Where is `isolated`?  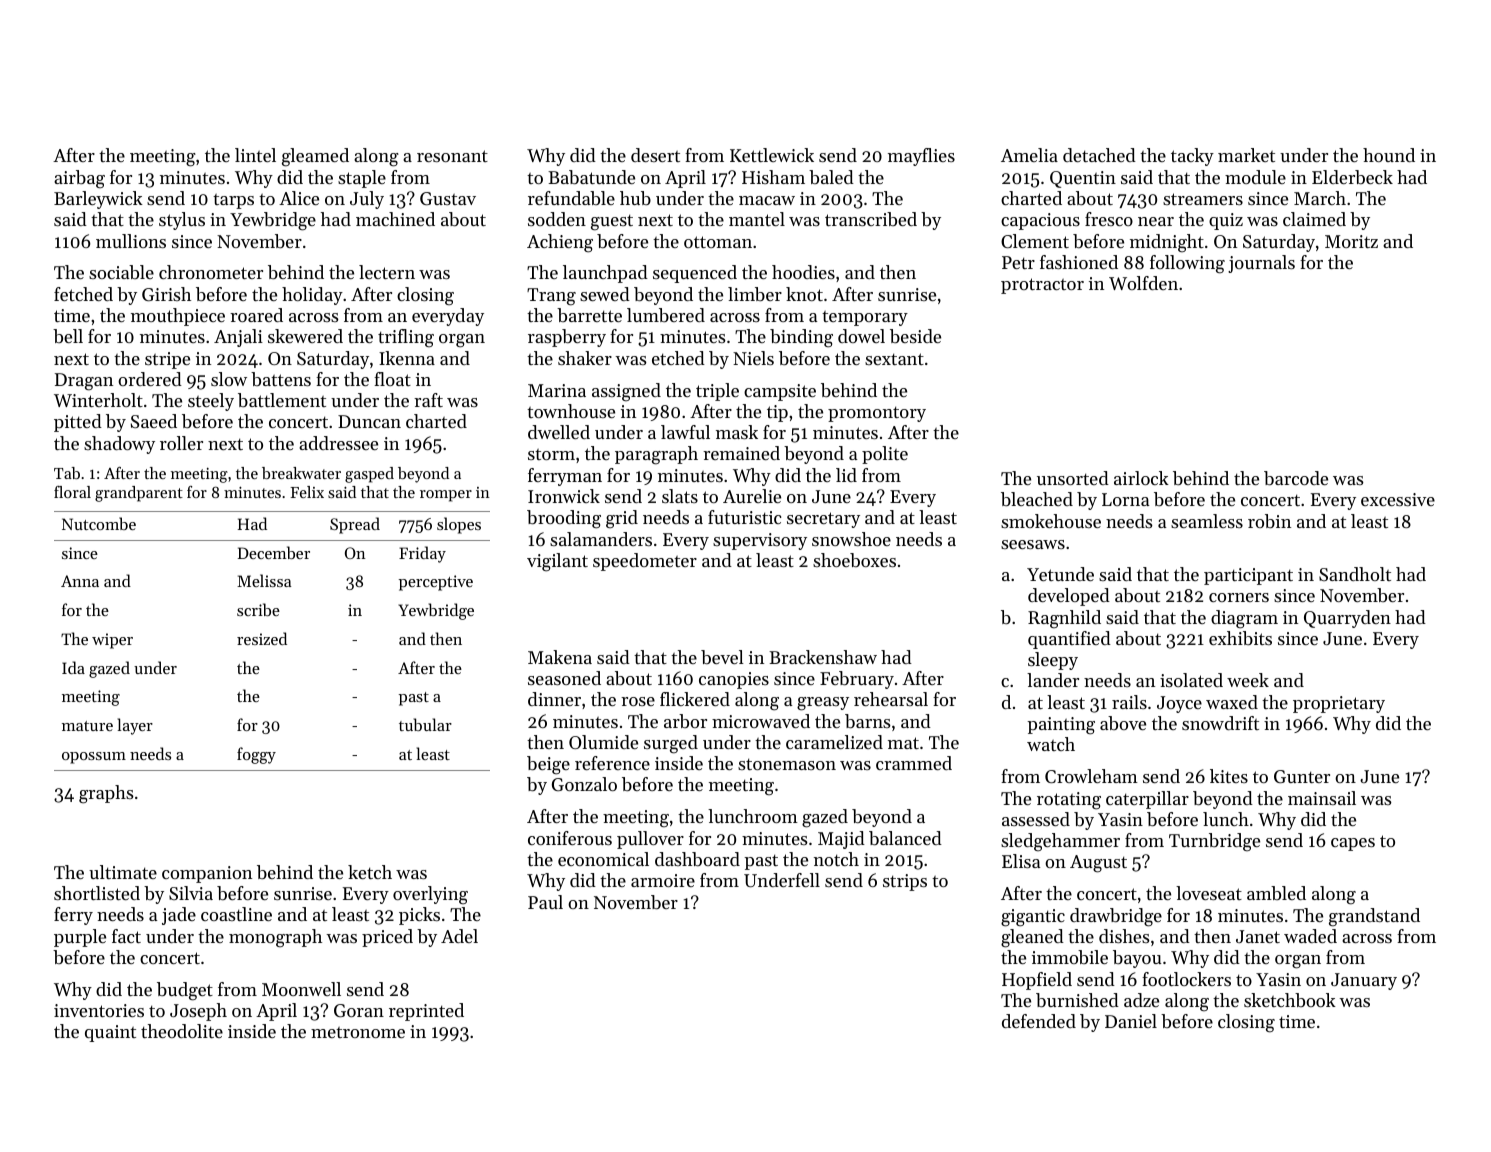
isolated is located at coordinates (1191, 680).
